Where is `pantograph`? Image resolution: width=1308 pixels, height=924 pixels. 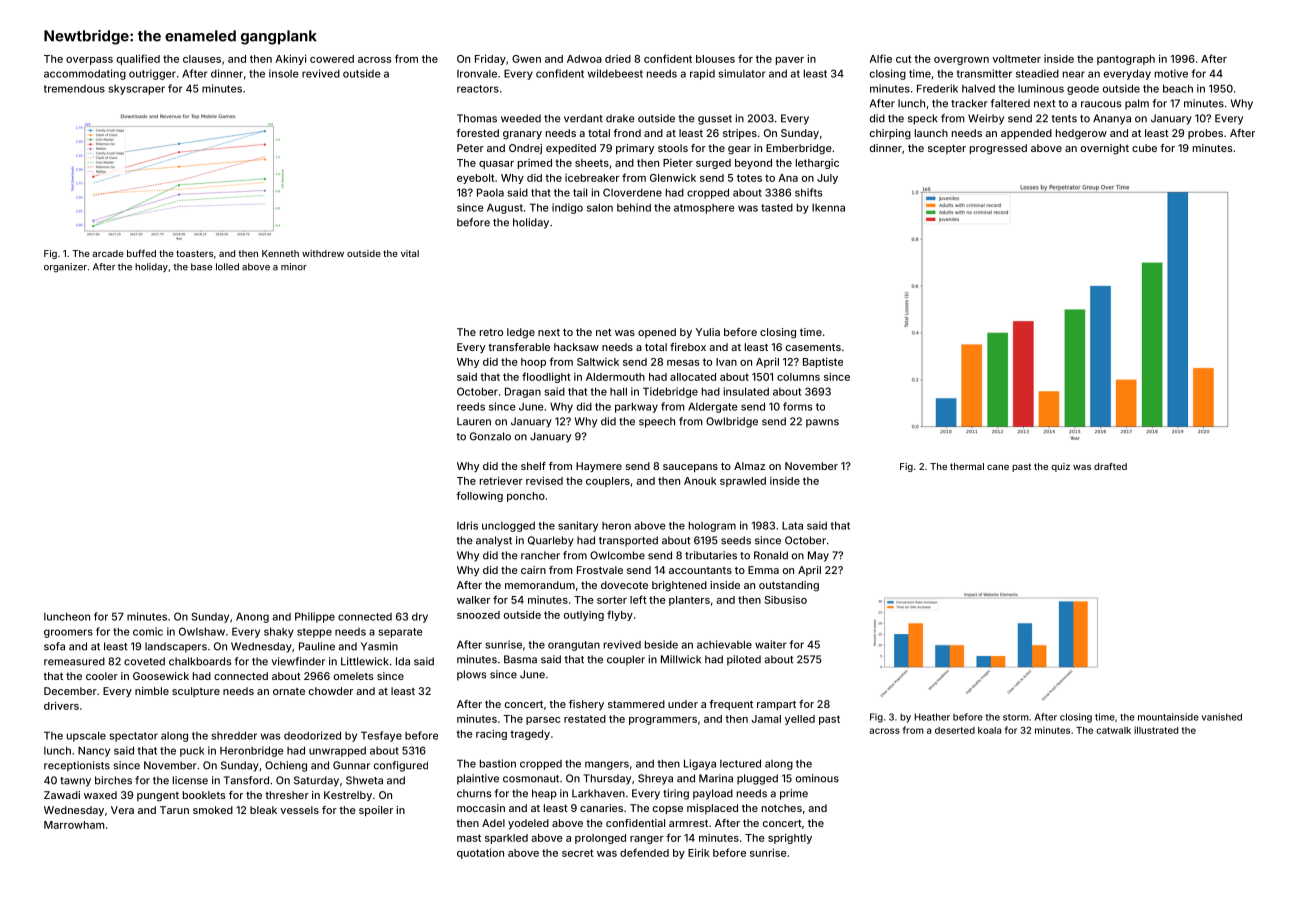 pantograph is located at coordinates (1126, 60).
